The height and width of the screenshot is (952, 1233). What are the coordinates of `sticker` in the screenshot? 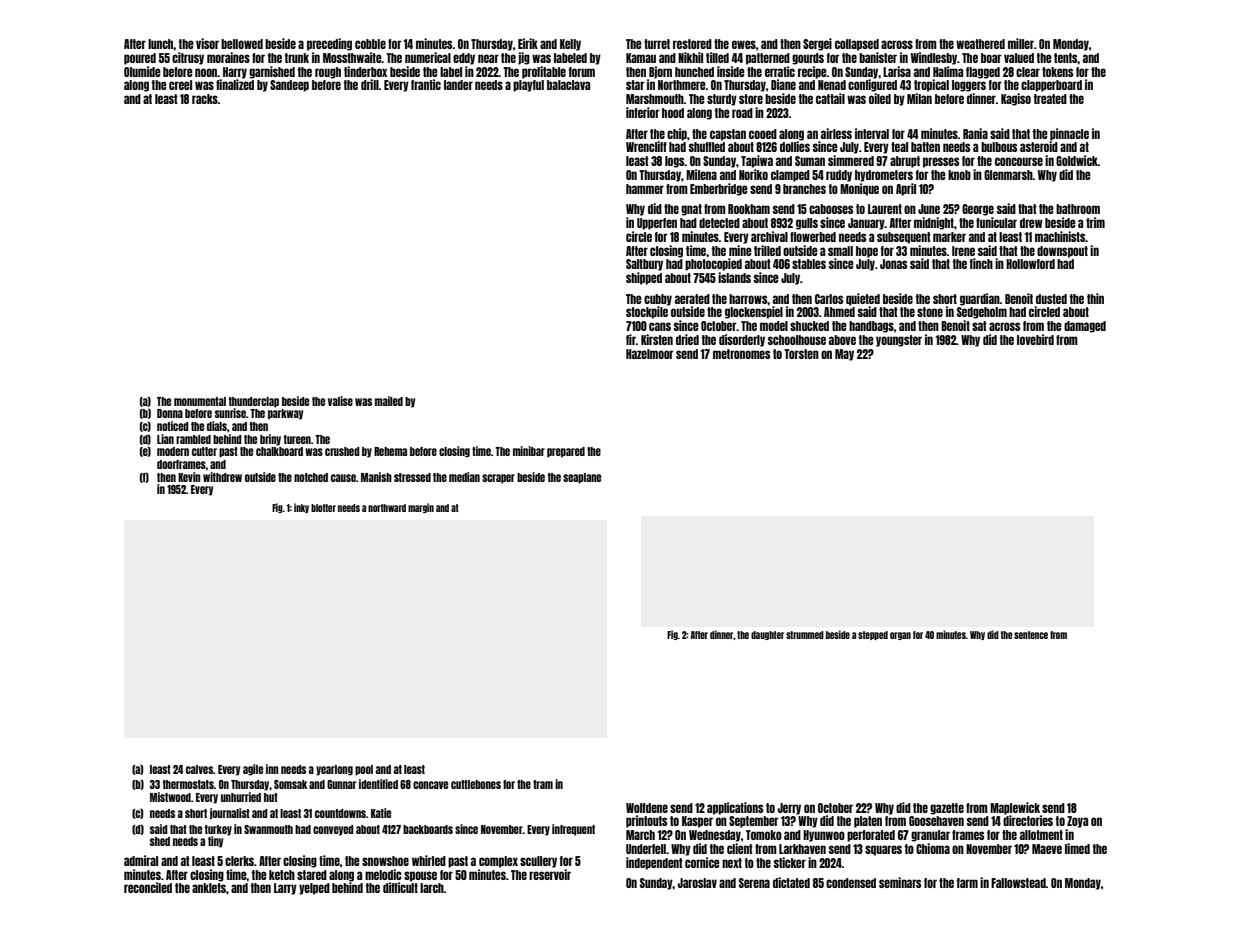 It's located at (790, 862).
